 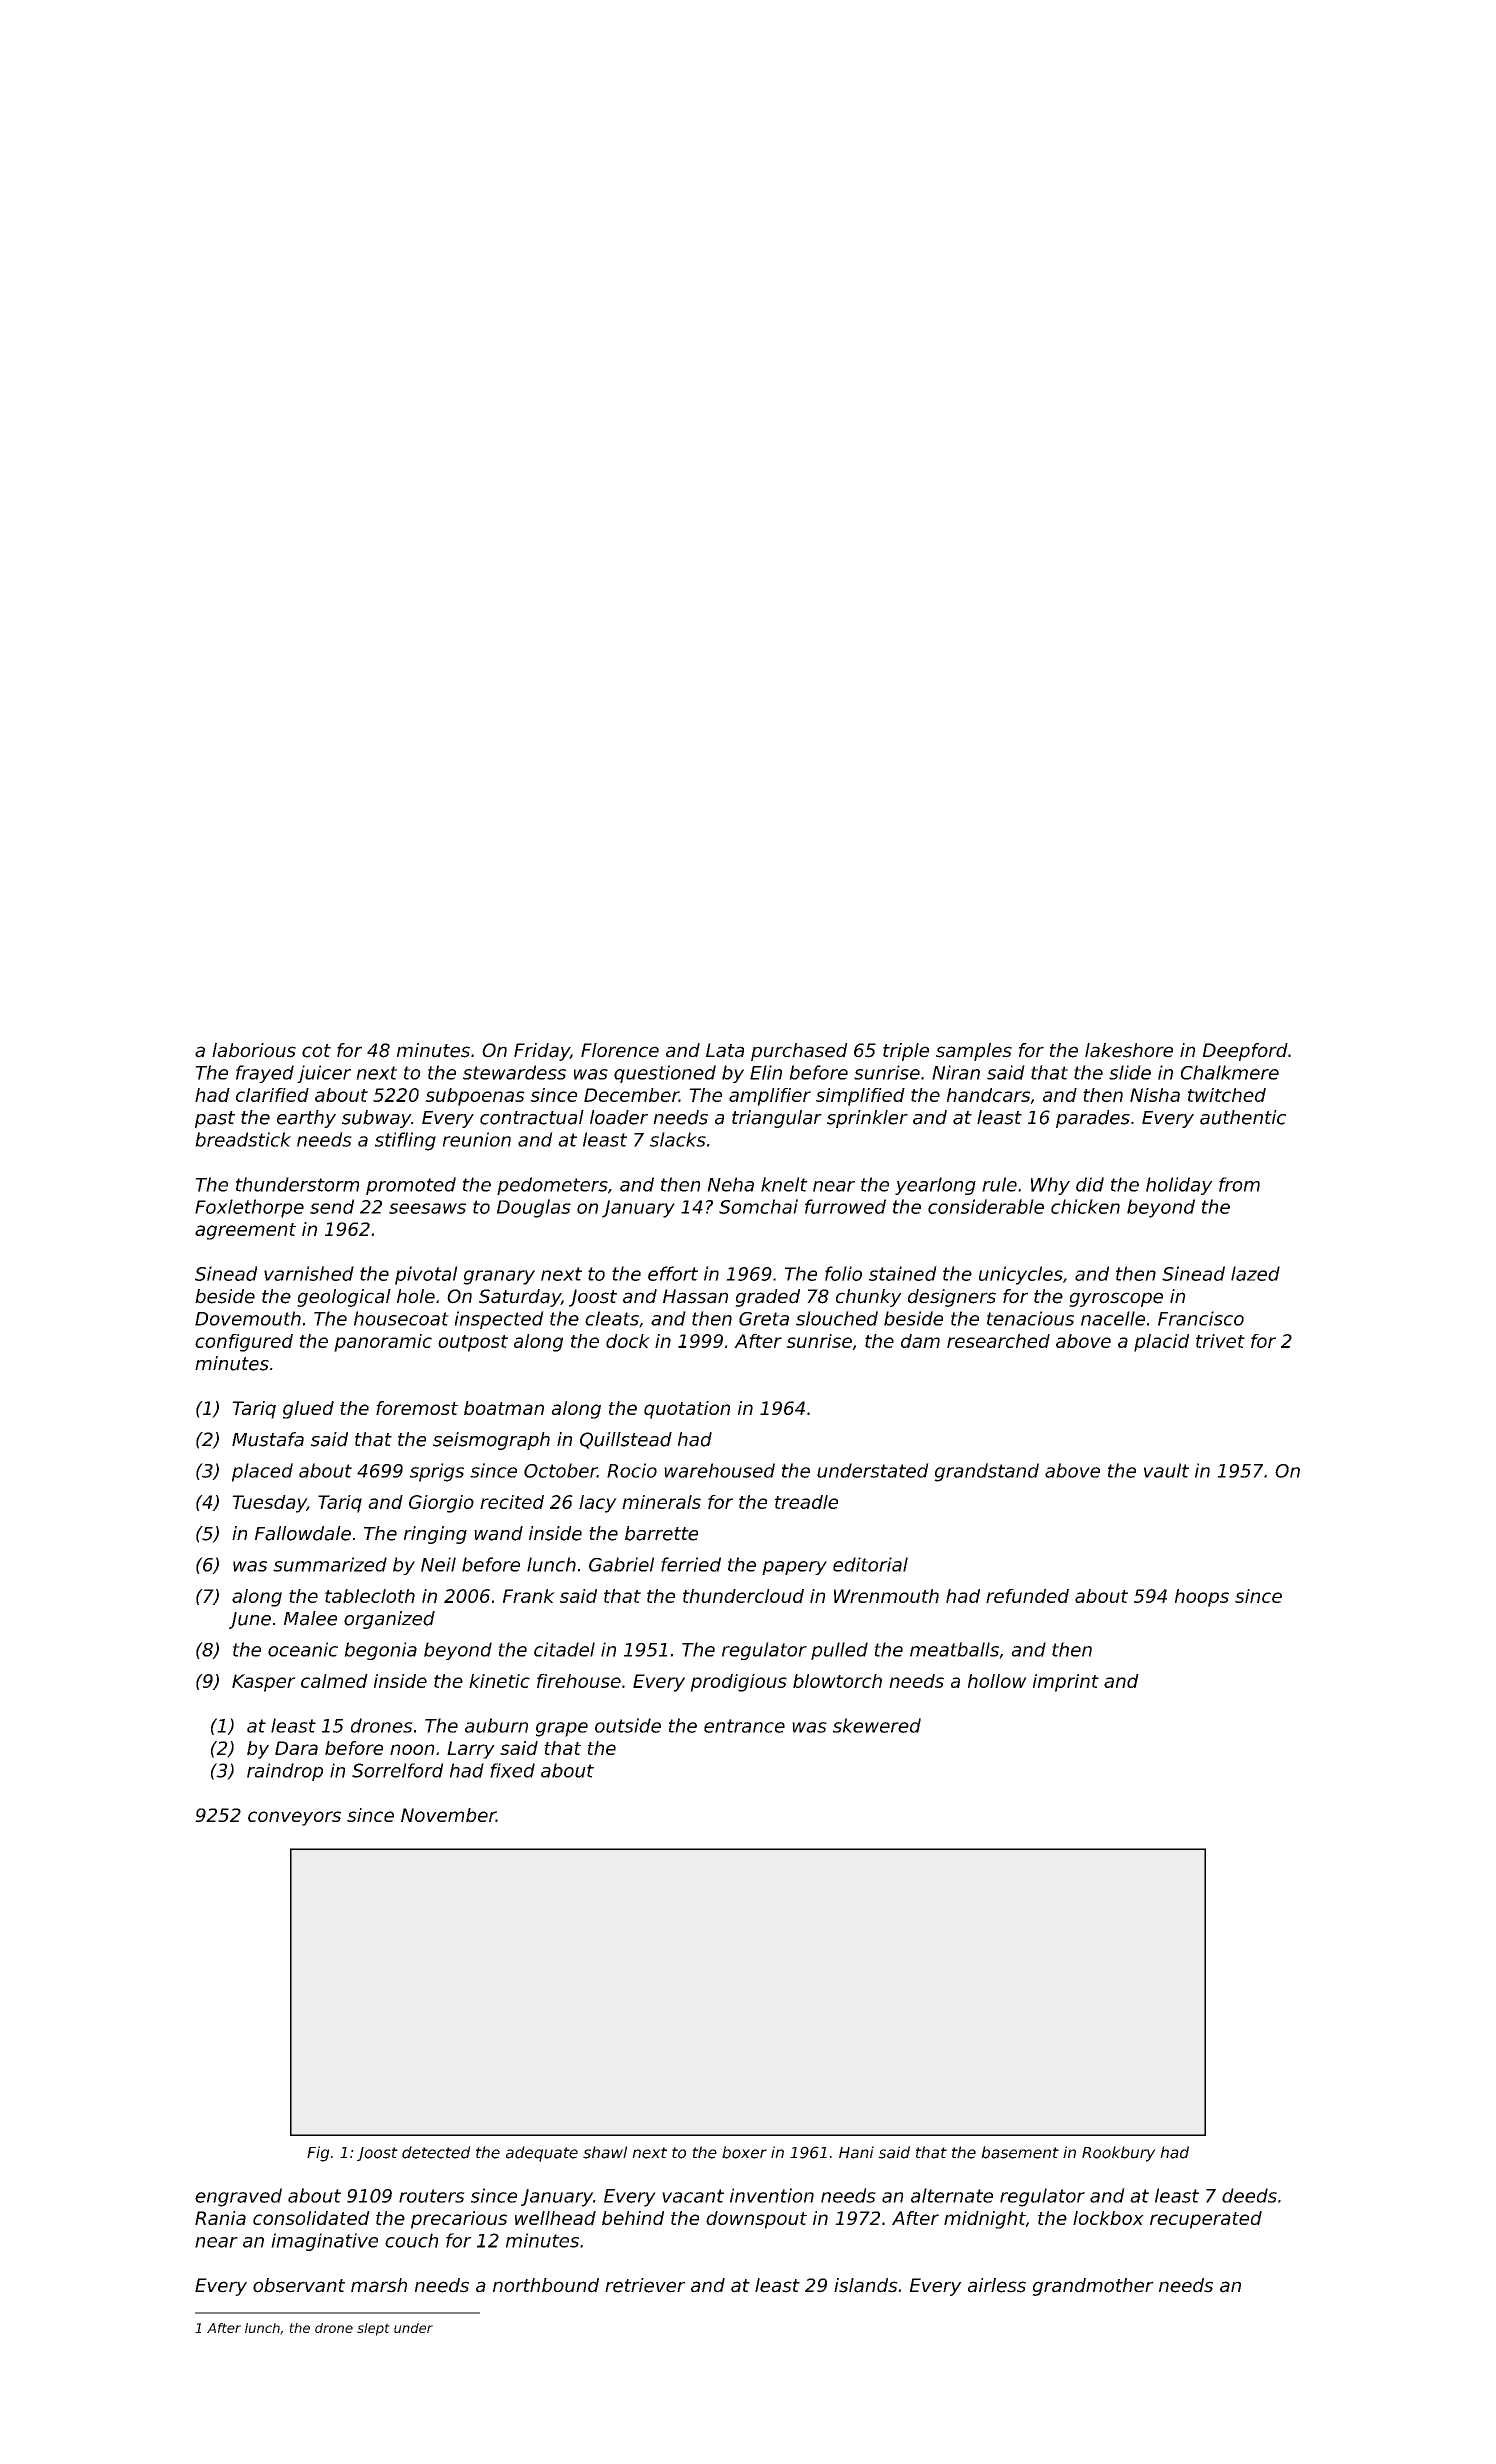 I want to click on triple, so click(x=906, y=1052).
